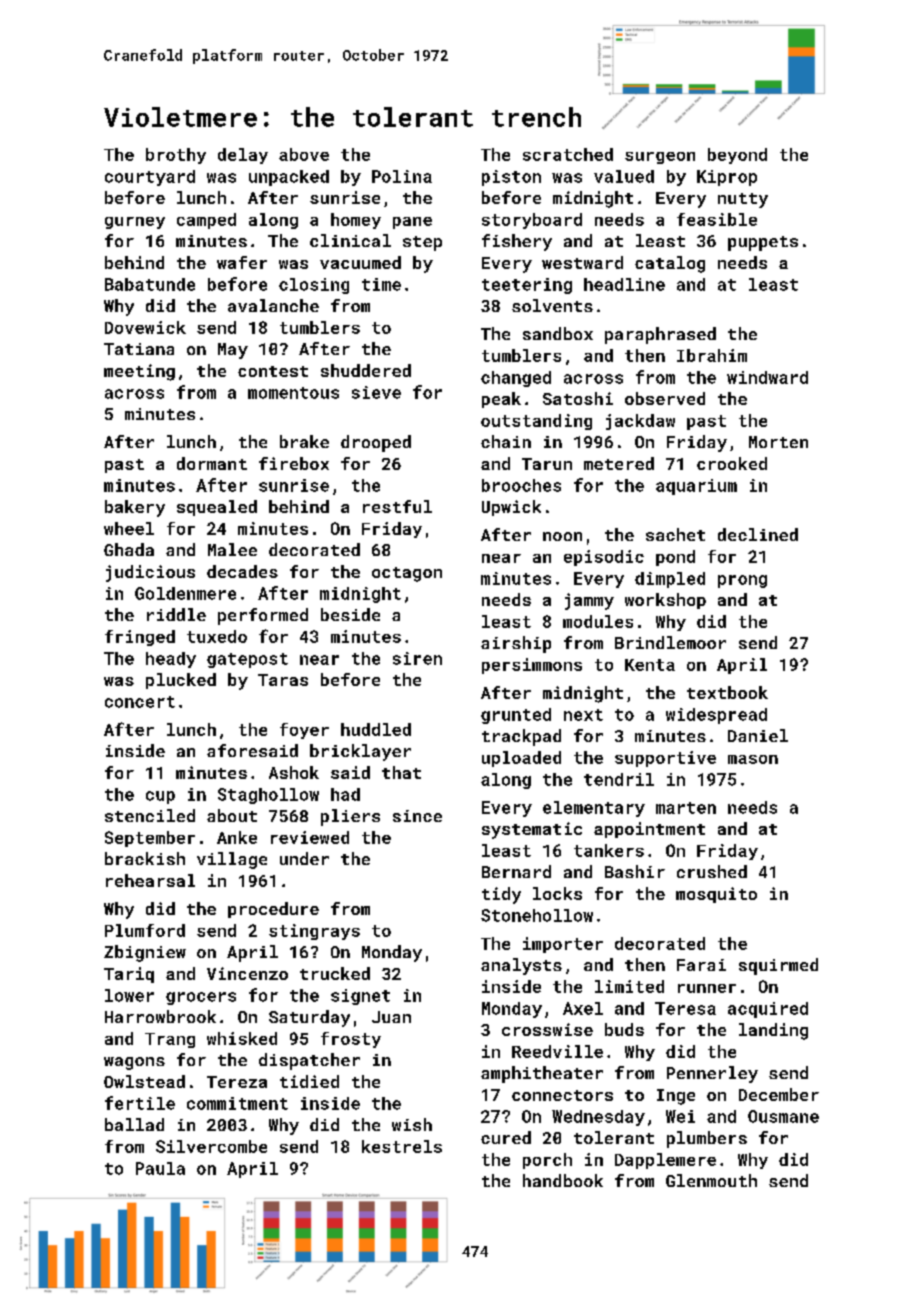  What do you see at coordinates (176, 156) in the screenshot?
I see `brothy` at bounding box center [176, 156].
